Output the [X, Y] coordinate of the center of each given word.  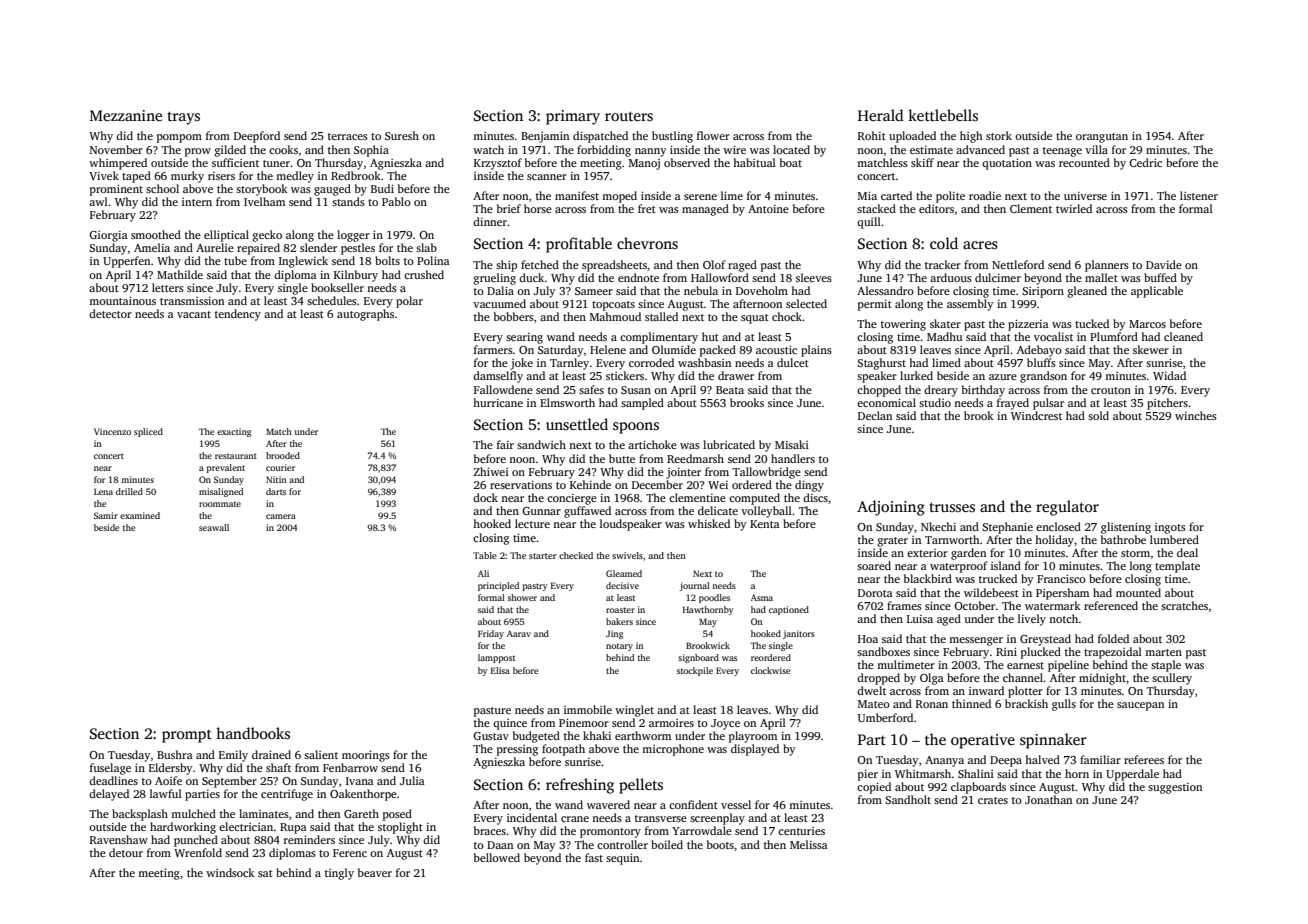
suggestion [1175, 788]
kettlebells [943, 115]
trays [183, 118]
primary [573, 117]
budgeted [536, 737]
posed [397, 815]
